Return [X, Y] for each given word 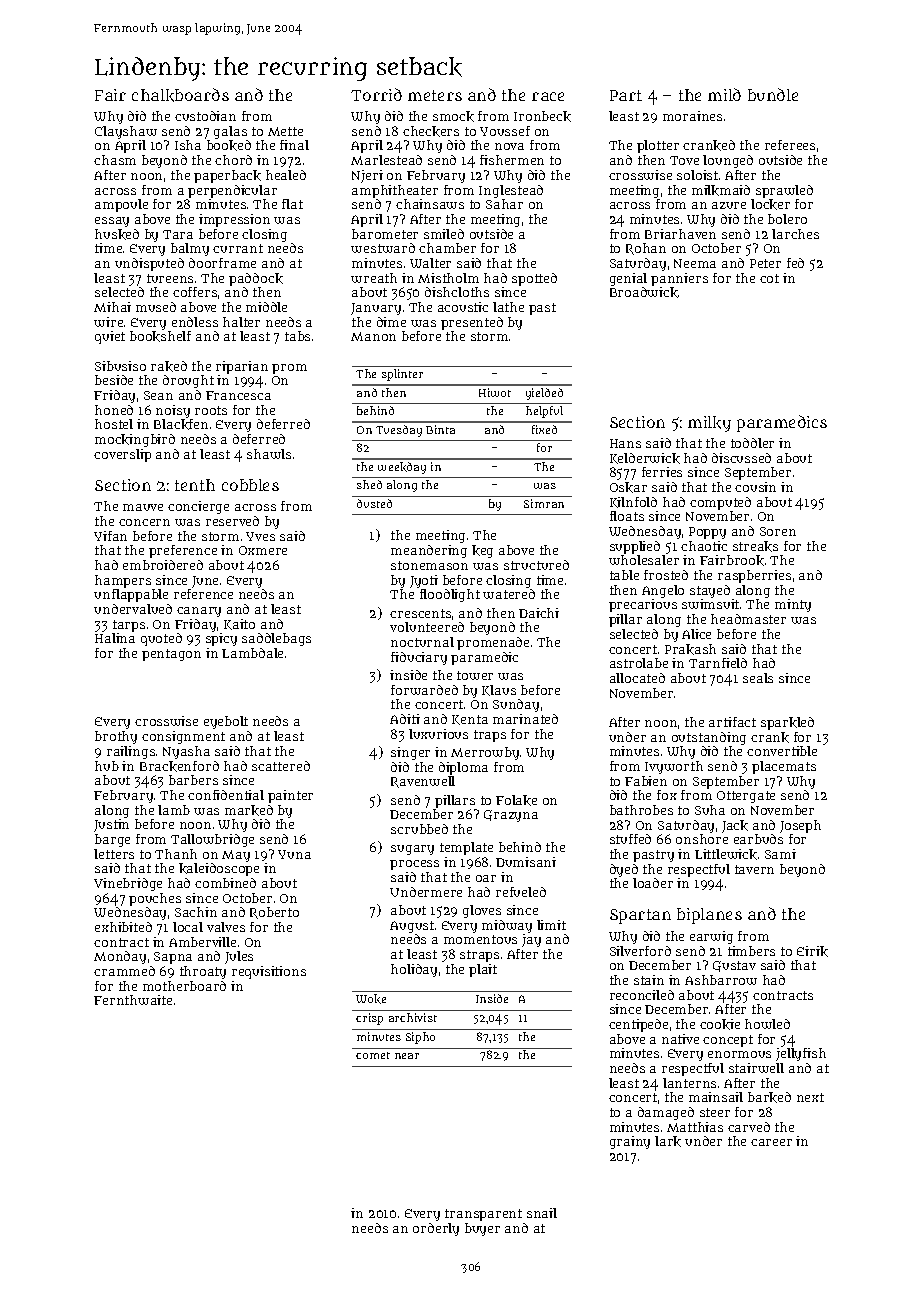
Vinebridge [128, 884]
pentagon [171, 655]
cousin [755, 487]
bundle [773, 94]
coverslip [122, 455]
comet [373, 1055]
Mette [285, 131]
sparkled [787, 723]
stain [649, 980]
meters [435, 95]
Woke [371, 999]
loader [653, 883]
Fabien [646, 781]
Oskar [628, 487]
